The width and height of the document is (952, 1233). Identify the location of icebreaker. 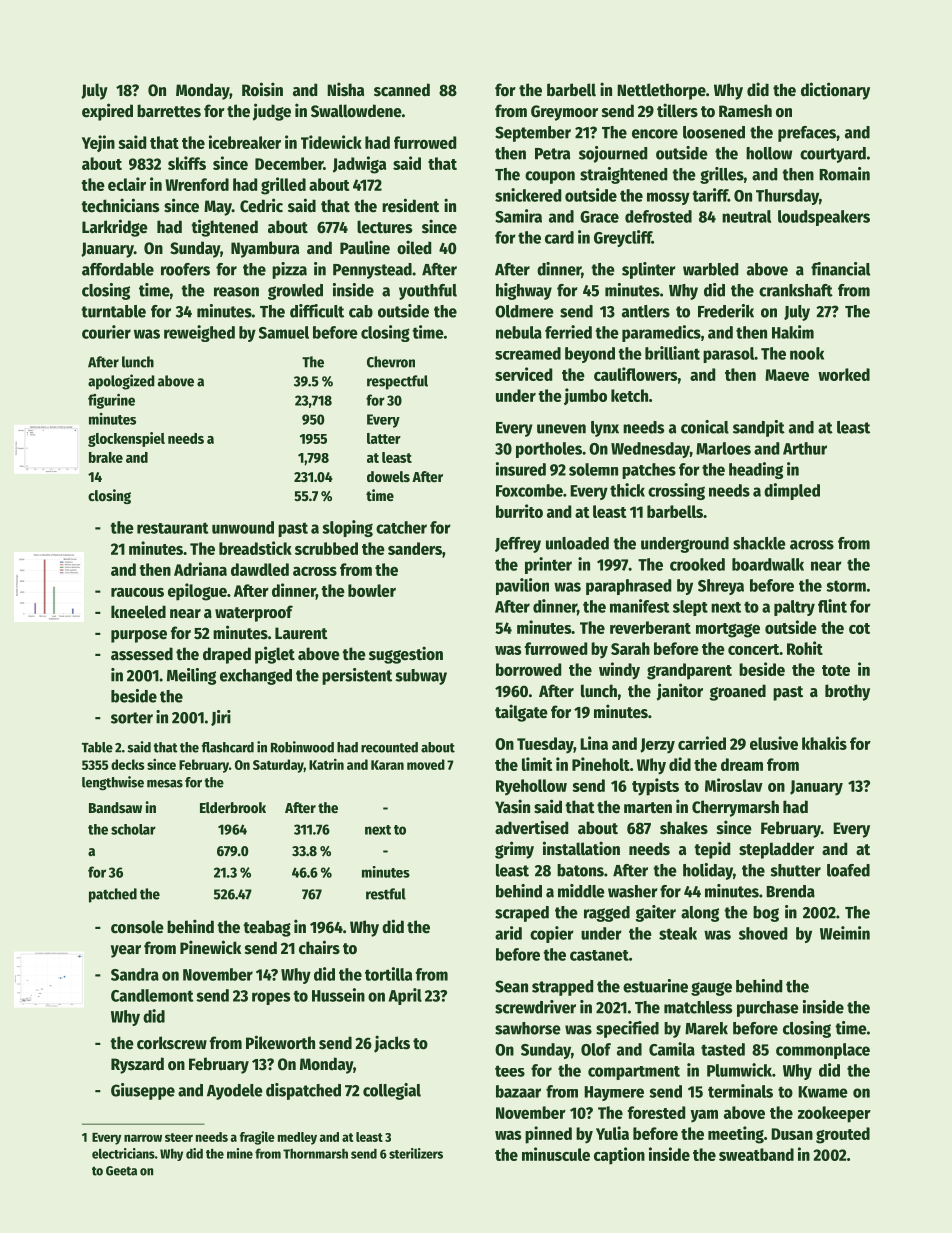
(245, 142).
